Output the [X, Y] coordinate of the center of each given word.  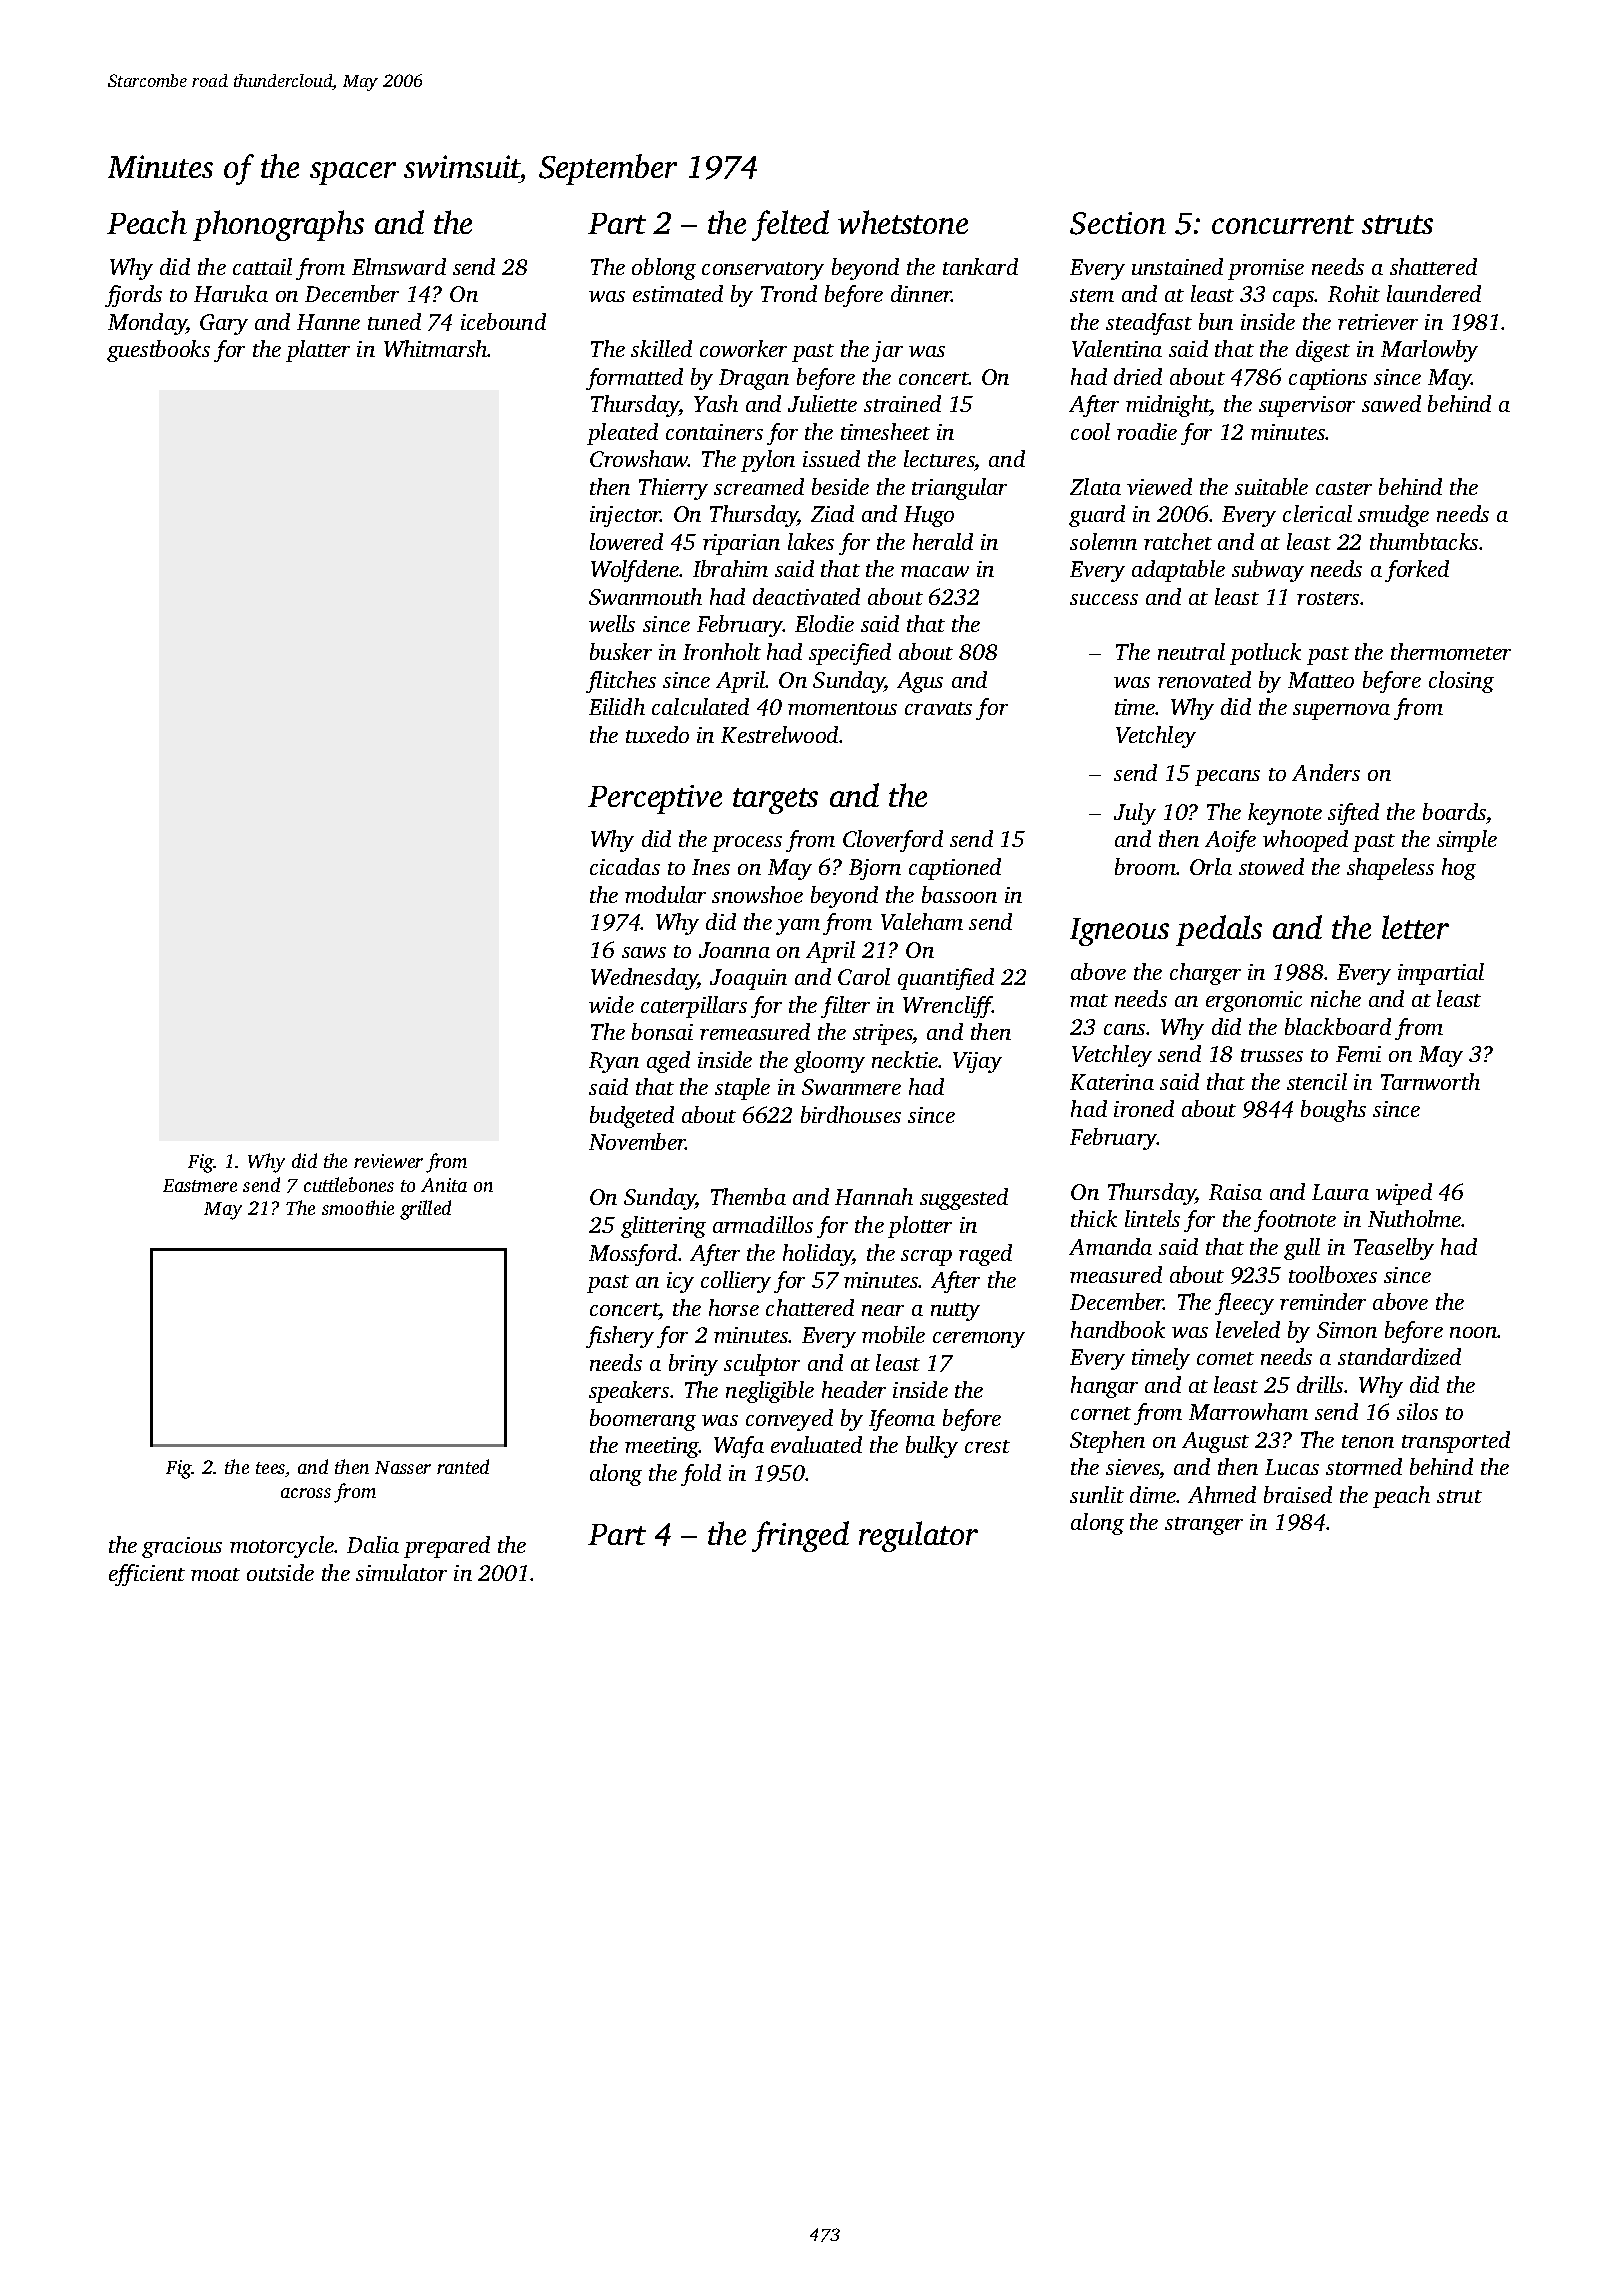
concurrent [1283, 224]
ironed [1144, 1108]
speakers [629, 1392]
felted [790, 225]
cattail [262, 266]
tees [270, 1468]
